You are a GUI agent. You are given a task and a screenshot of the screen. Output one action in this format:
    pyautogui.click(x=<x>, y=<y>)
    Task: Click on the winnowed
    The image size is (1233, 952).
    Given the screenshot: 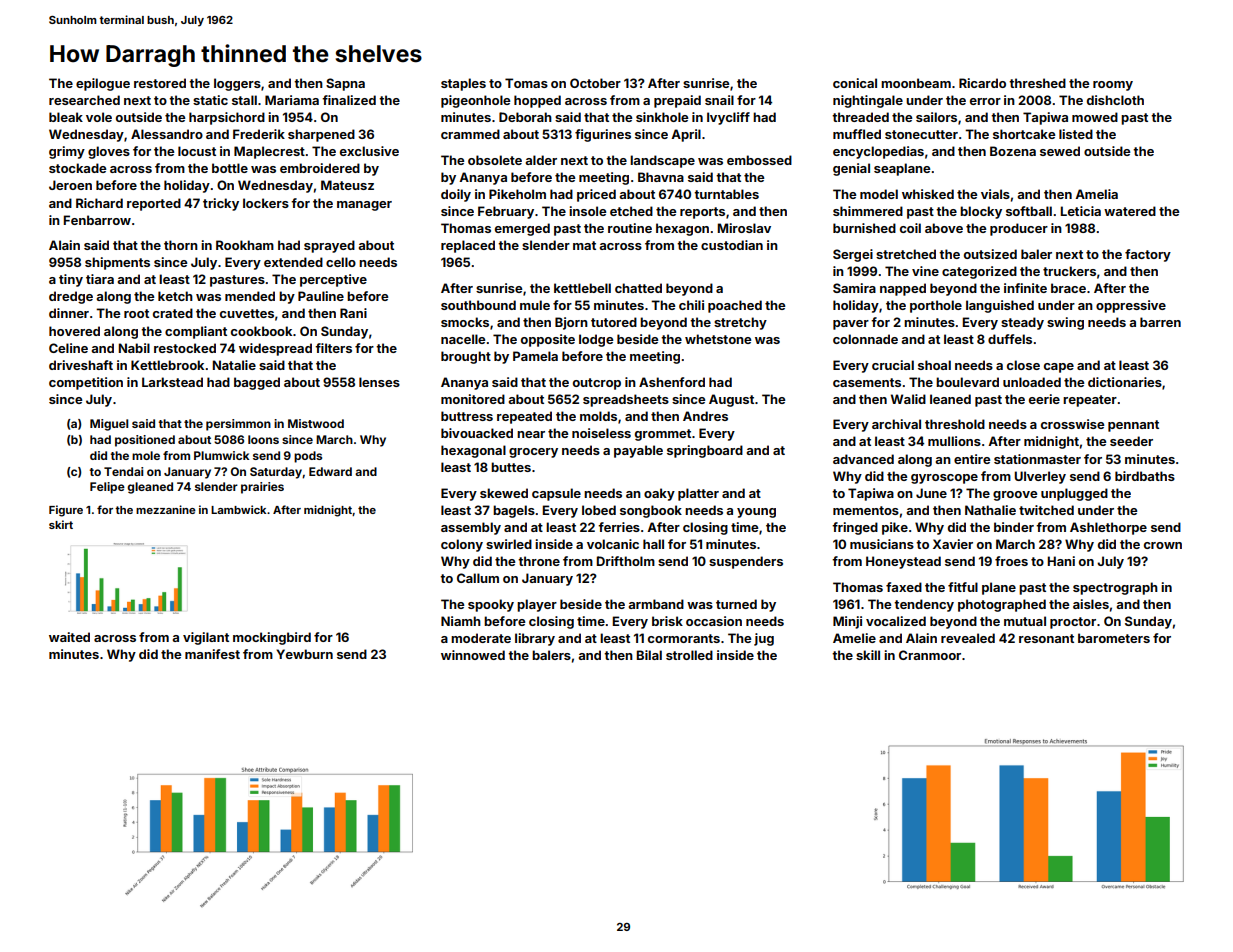 What is the action you would take?
    pyautogui.click(x=473, y=655)
